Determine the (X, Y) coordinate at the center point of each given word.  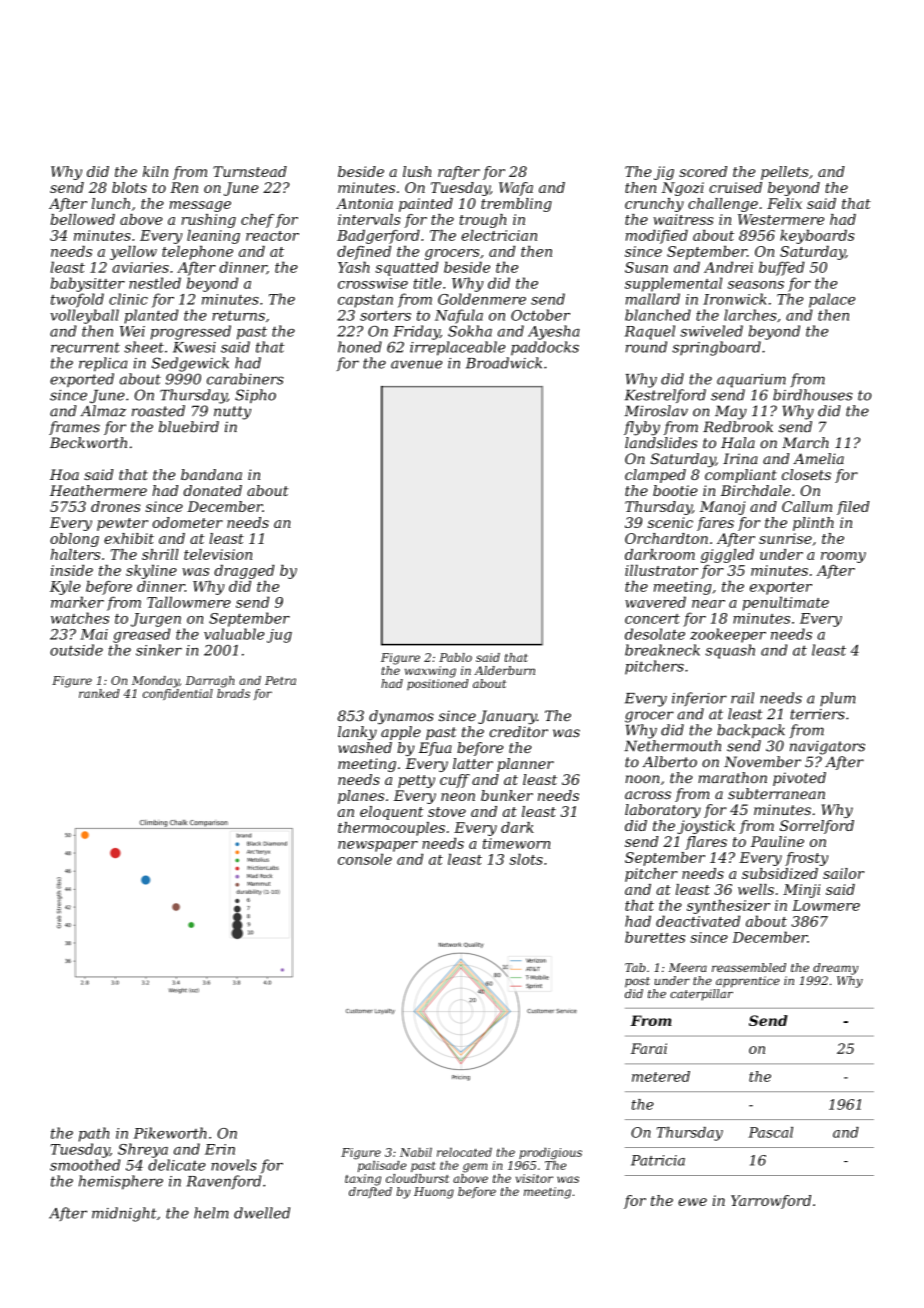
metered (661, 1076)
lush (417, 171)
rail (742, 698)
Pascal (770, 1132)
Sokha (470, 331)
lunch (111, 203)
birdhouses (813, 395)
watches (80, 618)
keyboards (817, 237)
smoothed (85, 1165)
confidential (178, 694)
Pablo (455, 657)
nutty (232, 413)
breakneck (662, 650)
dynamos (401, 717)
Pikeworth (170, 1133)
